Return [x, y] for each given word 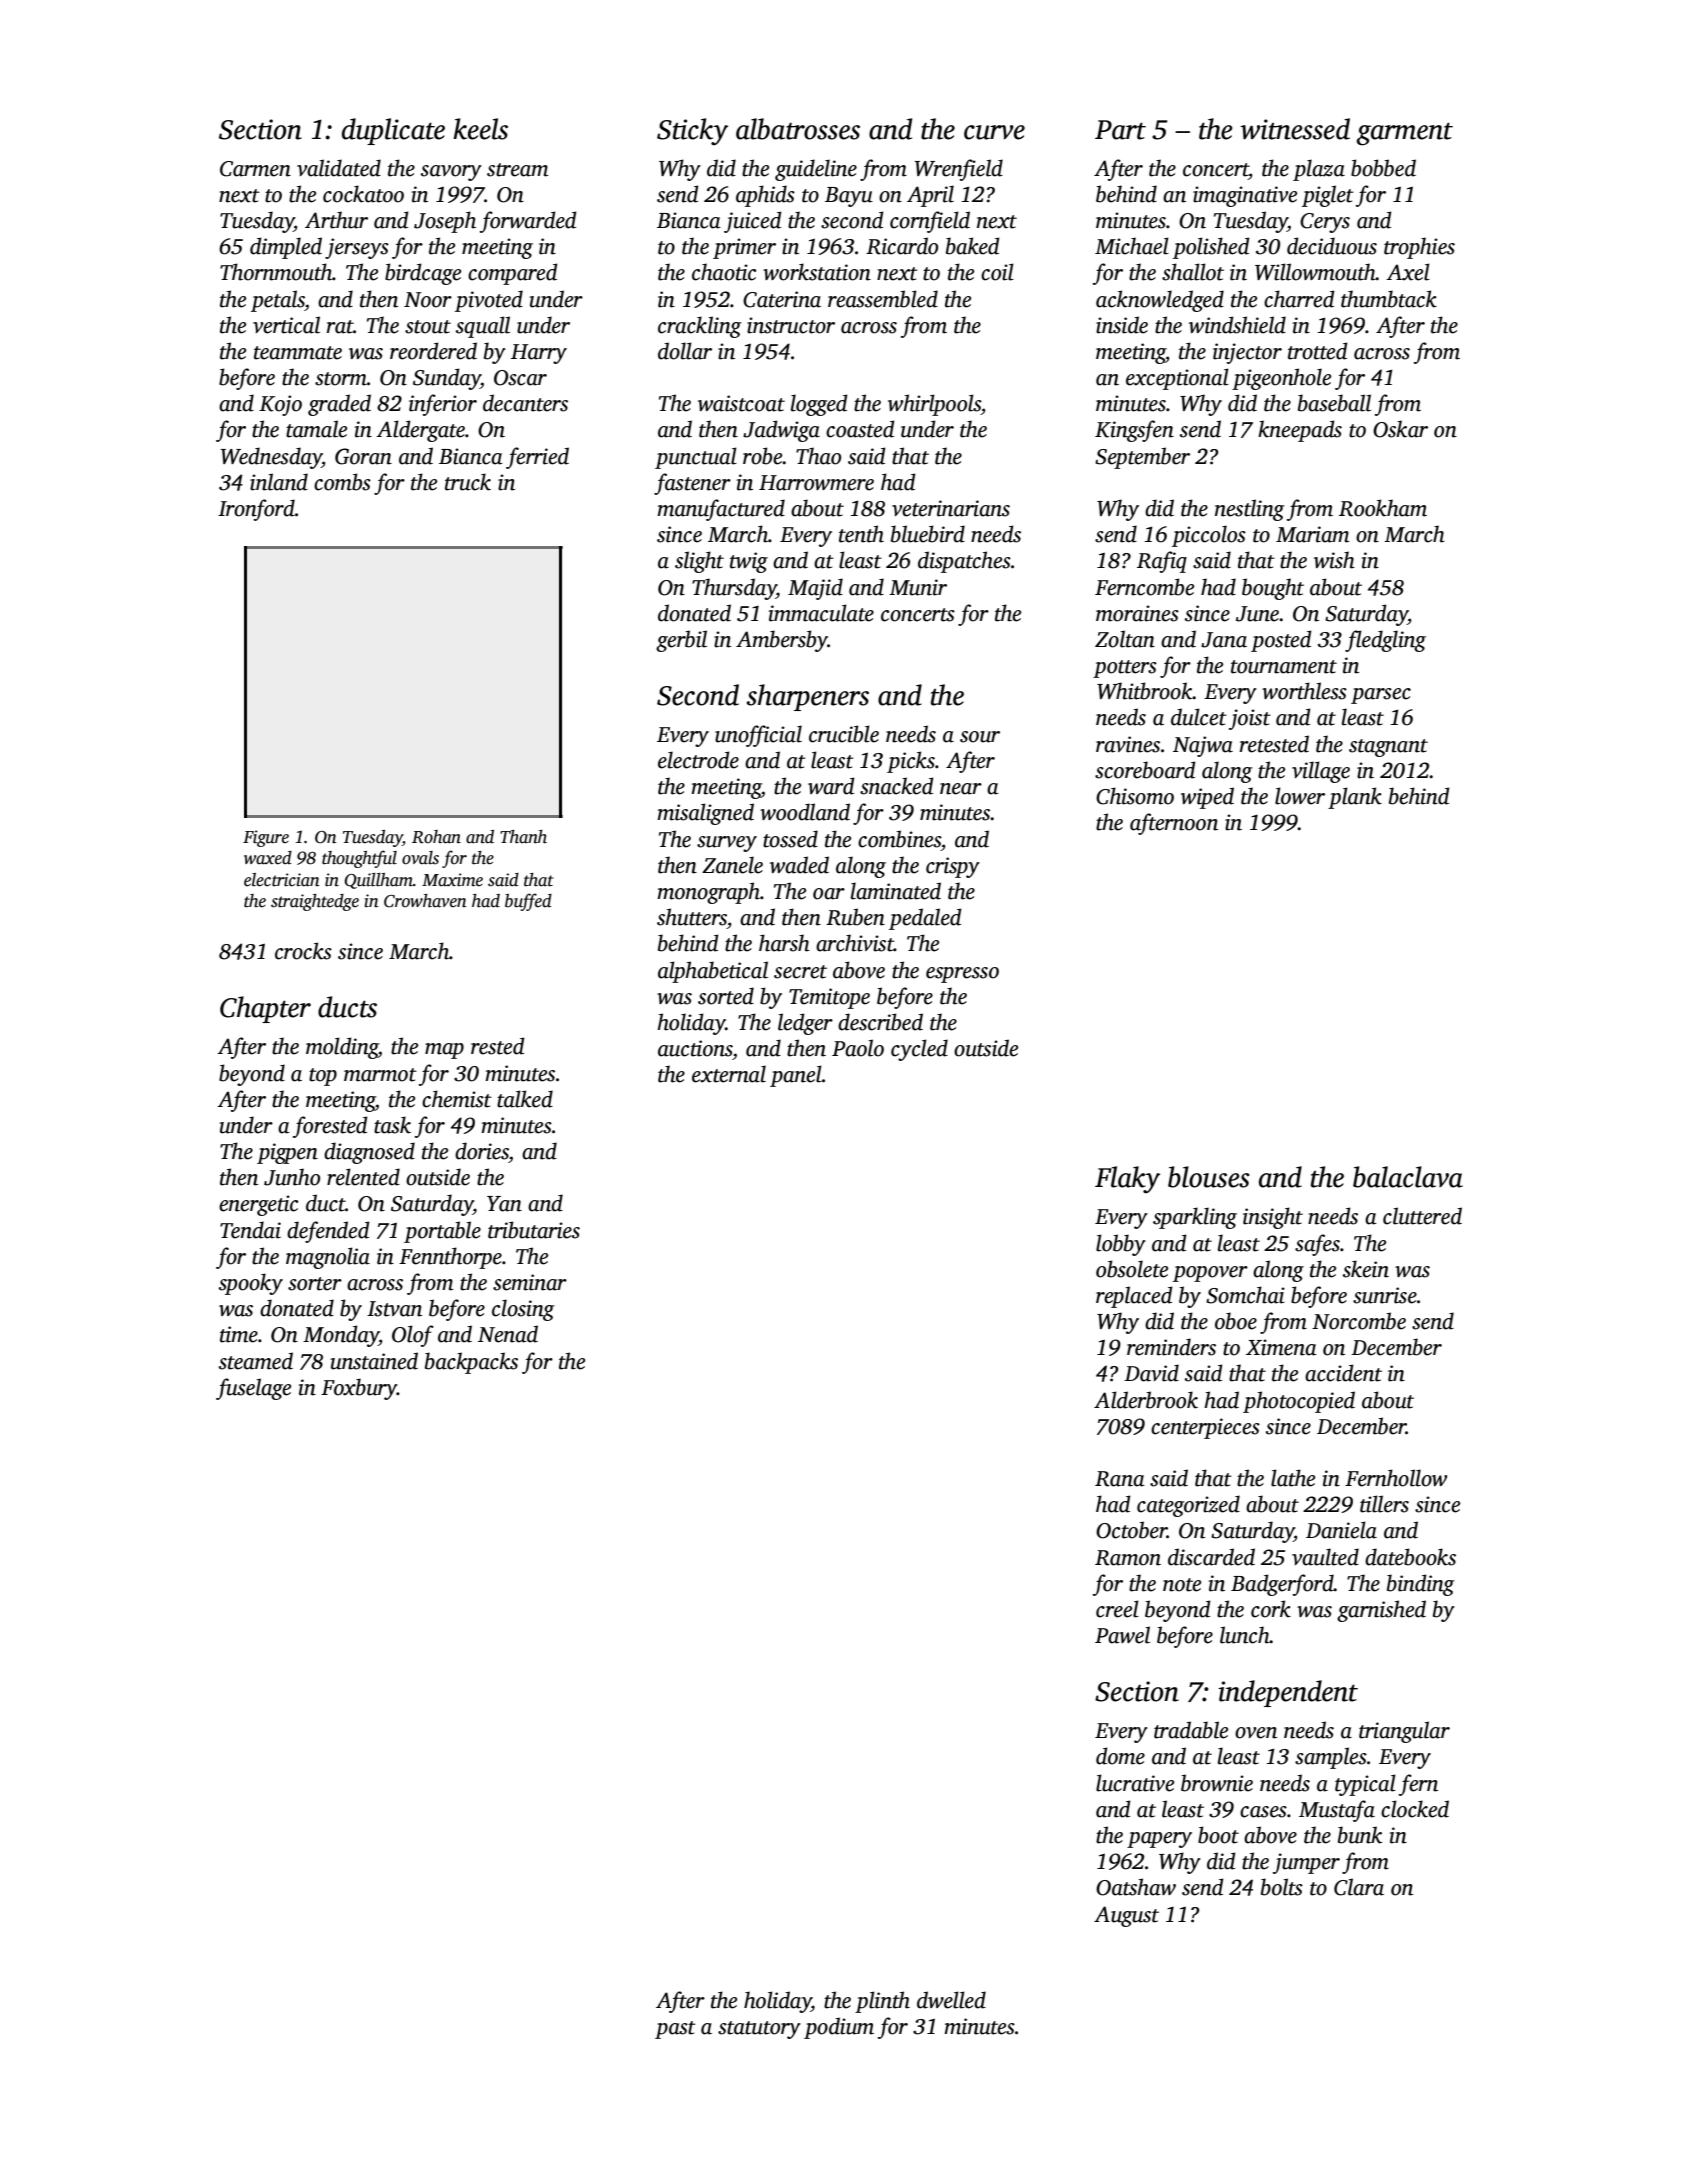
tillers [1384, 1504]
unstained [374, 1361]
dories [482, 1151]
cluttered [1422, 1216]
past [675, 2030]
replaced [1134, 1297]
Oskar [1400, 429]
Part [1120, 130]
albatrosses [798, 129]
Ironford [256, 510]
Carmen [255, 169]
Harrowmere [816, 483]
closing [523, 1310]
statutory [759, 2030]
